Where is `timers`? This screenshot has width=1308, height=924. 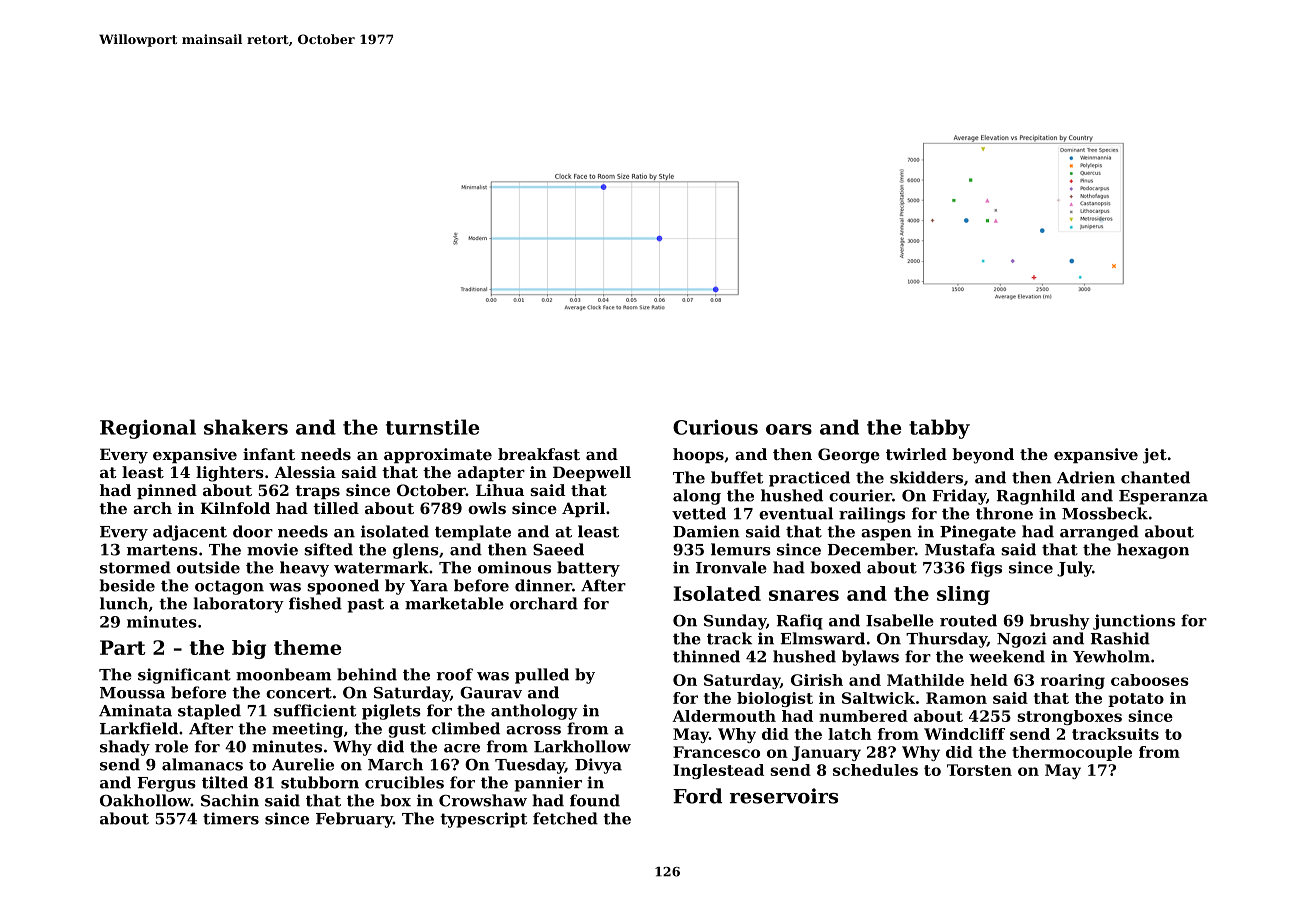
timers is located at coordinates (231, 818).
